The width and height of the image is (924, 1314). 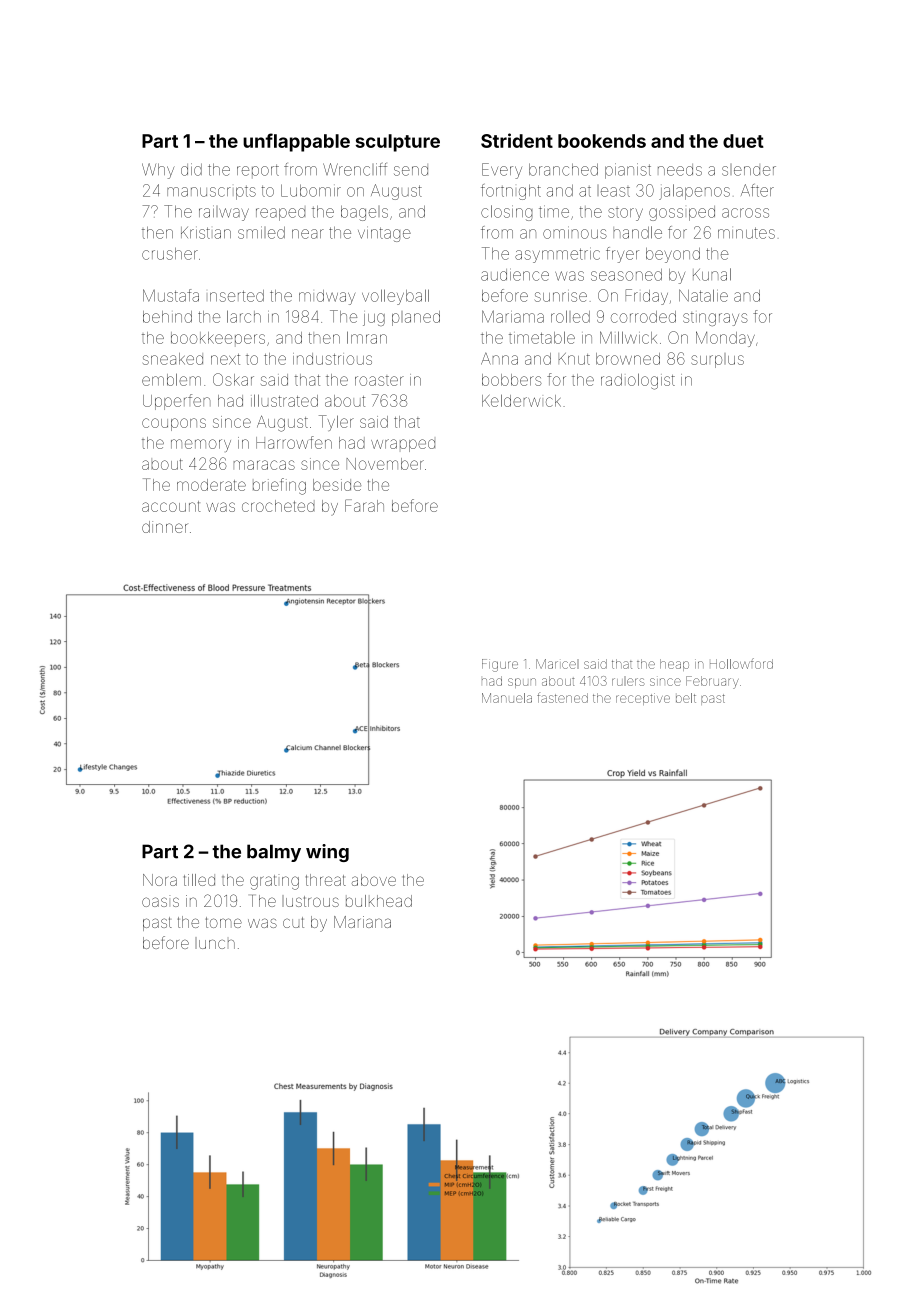 I want to click on spun, so click(x=522, y=683).
